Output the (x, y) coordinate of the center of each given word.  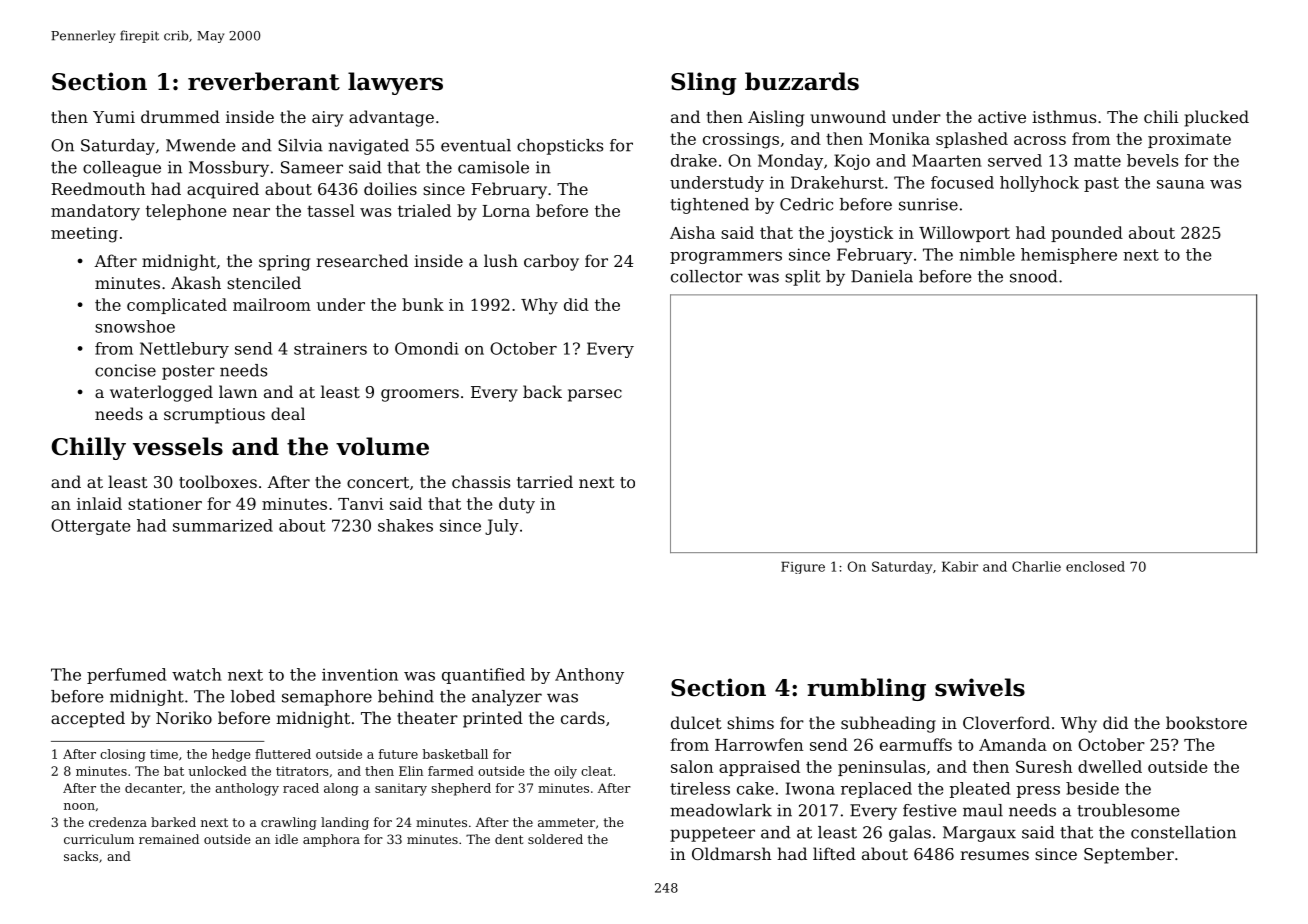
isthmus (1064, 116)
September (1129, 855)
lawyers (395, 83)
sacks (81, 856)
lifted (834, 853)
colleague (122, 169)
